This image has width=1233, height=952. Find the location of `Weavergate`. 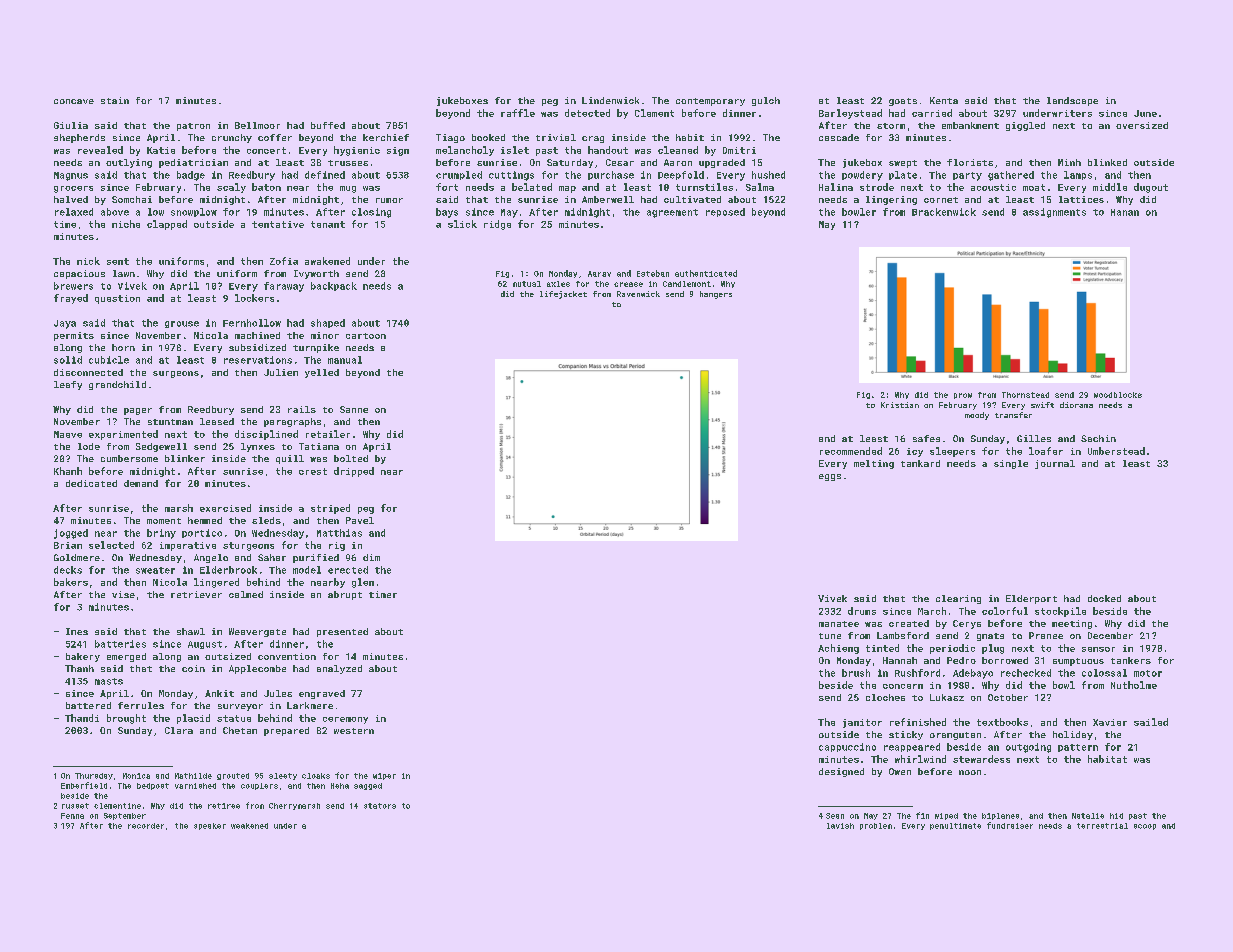

Weavergate is located at coordinates (257, 632).
